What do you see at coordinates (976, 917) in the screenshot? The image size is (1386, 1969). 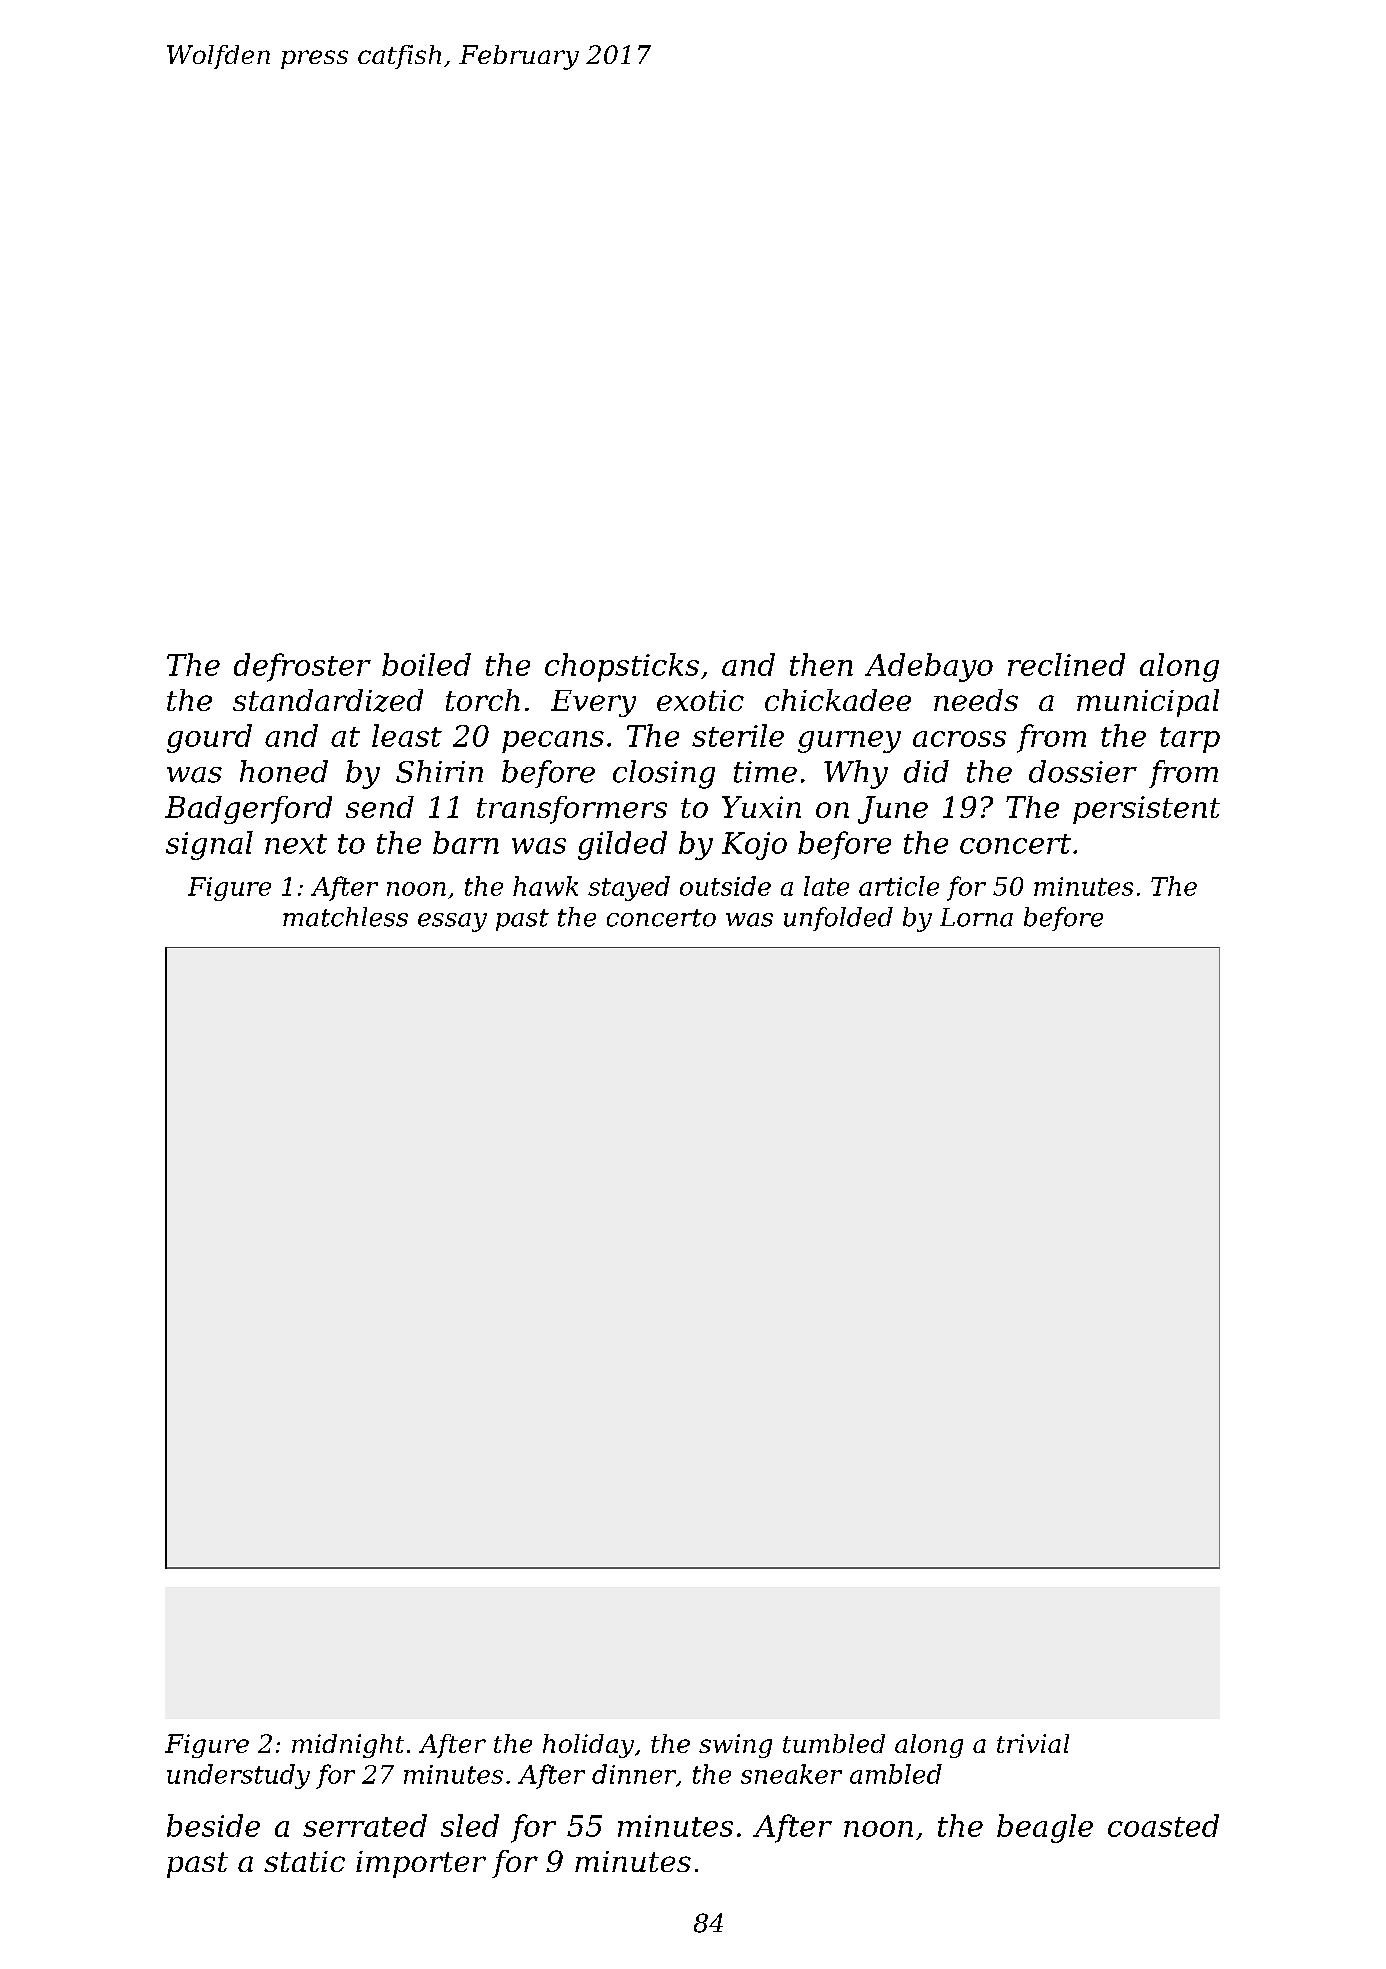 I see `Lorna` at bounding box center [976, 917].
